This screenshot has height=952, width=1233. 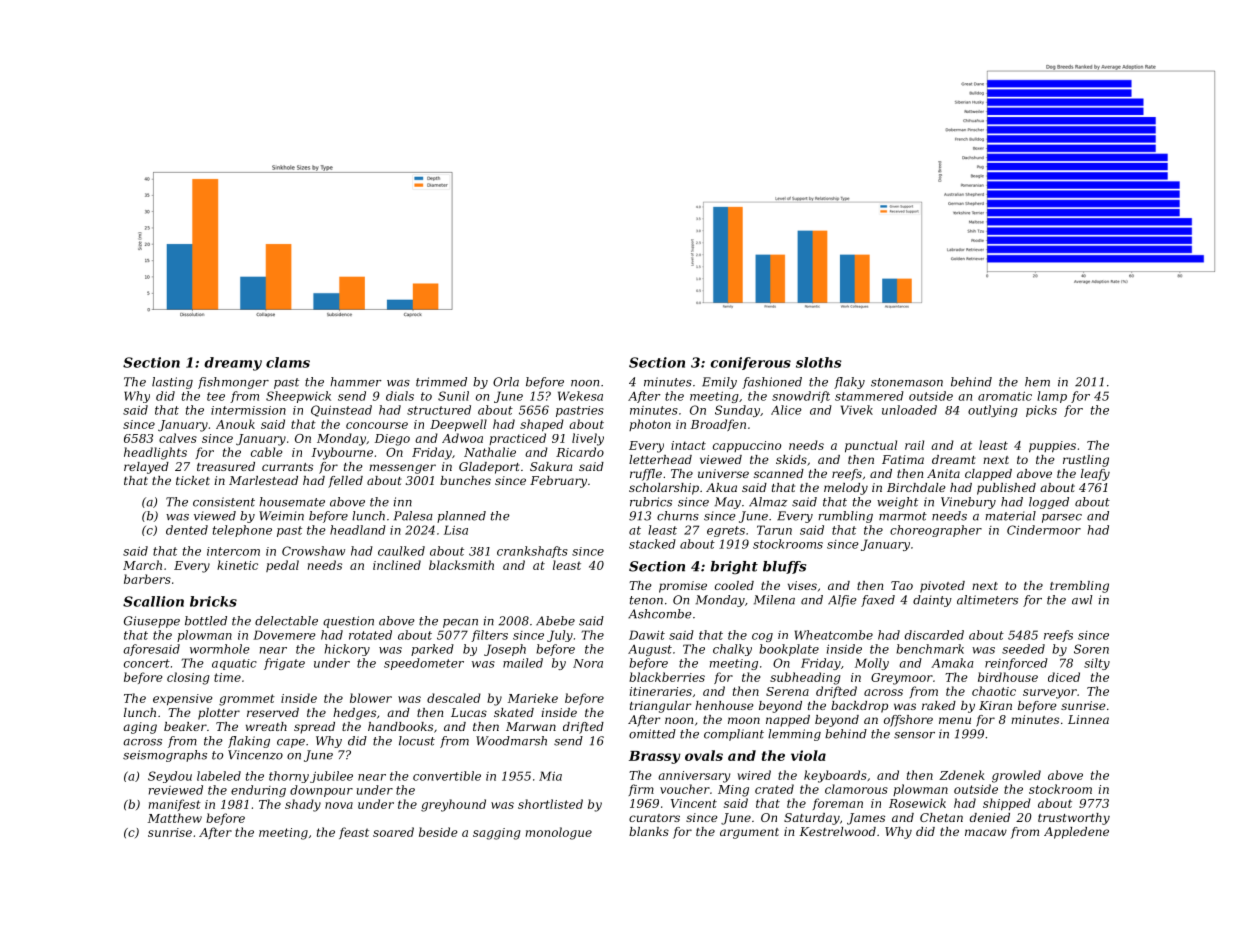 What do you see at coordinates (751, 363) in the screenshot?
I see `coniferous` at bounding box center [751, 363].
